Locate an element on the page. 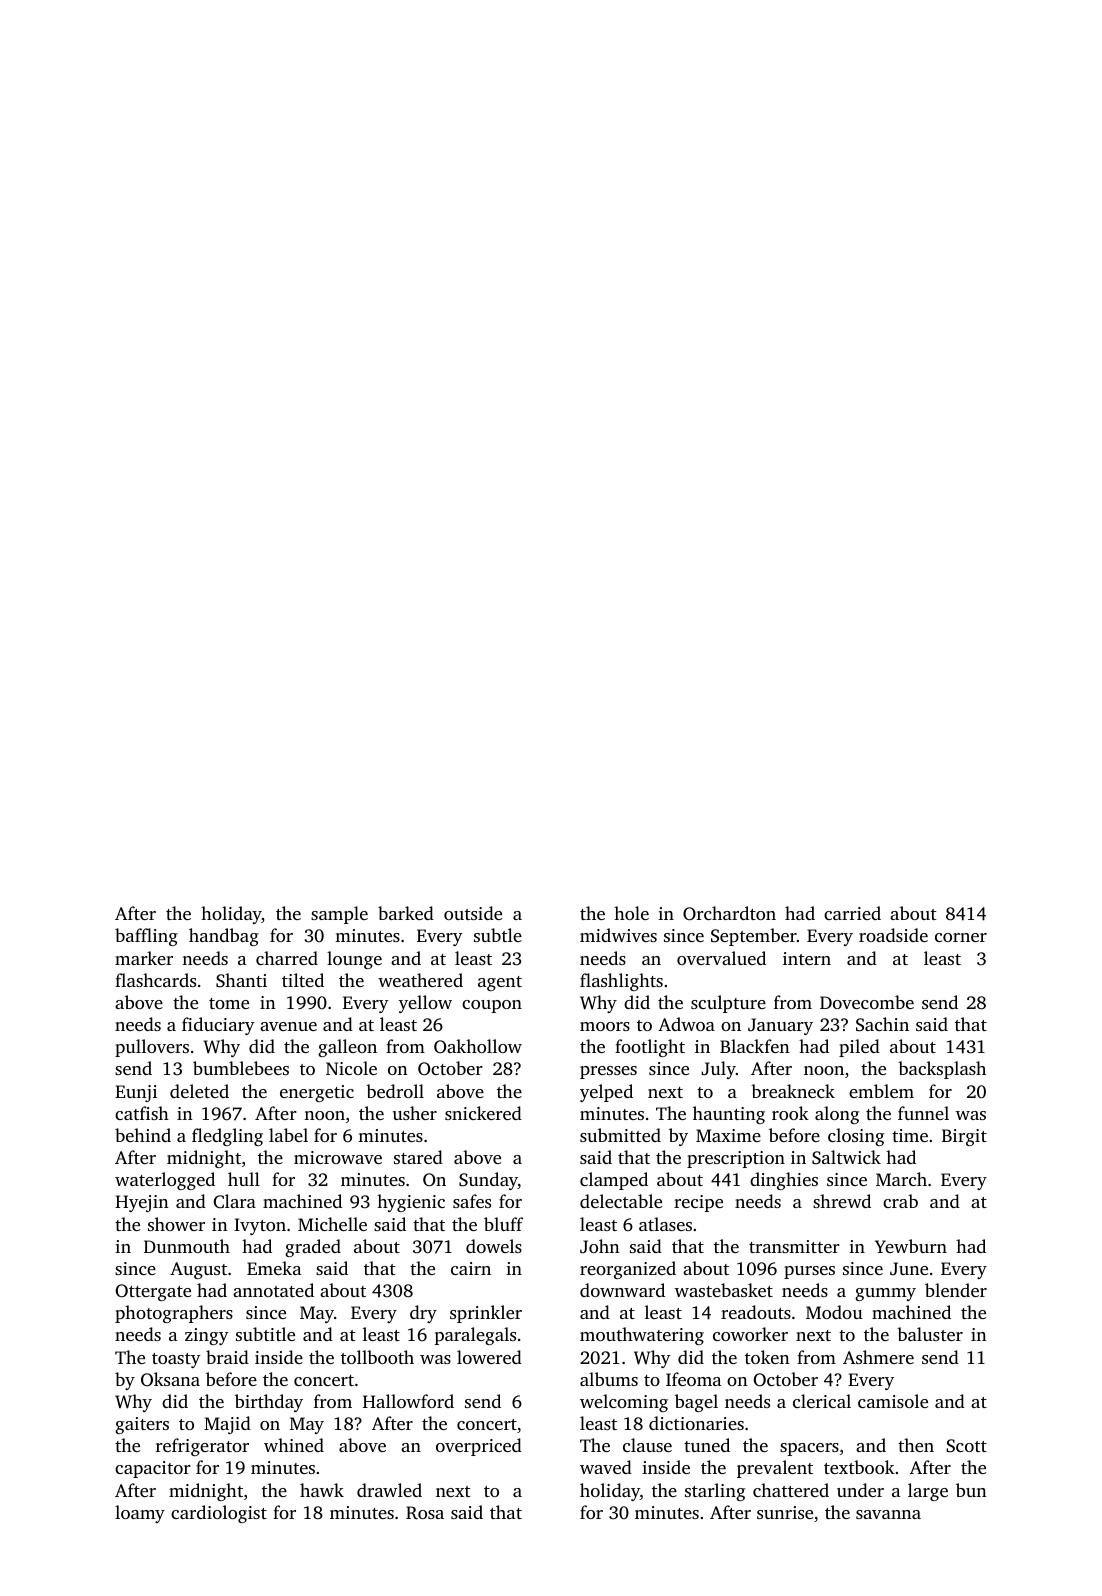  gaiters is located at coordinates (142, 1425).
